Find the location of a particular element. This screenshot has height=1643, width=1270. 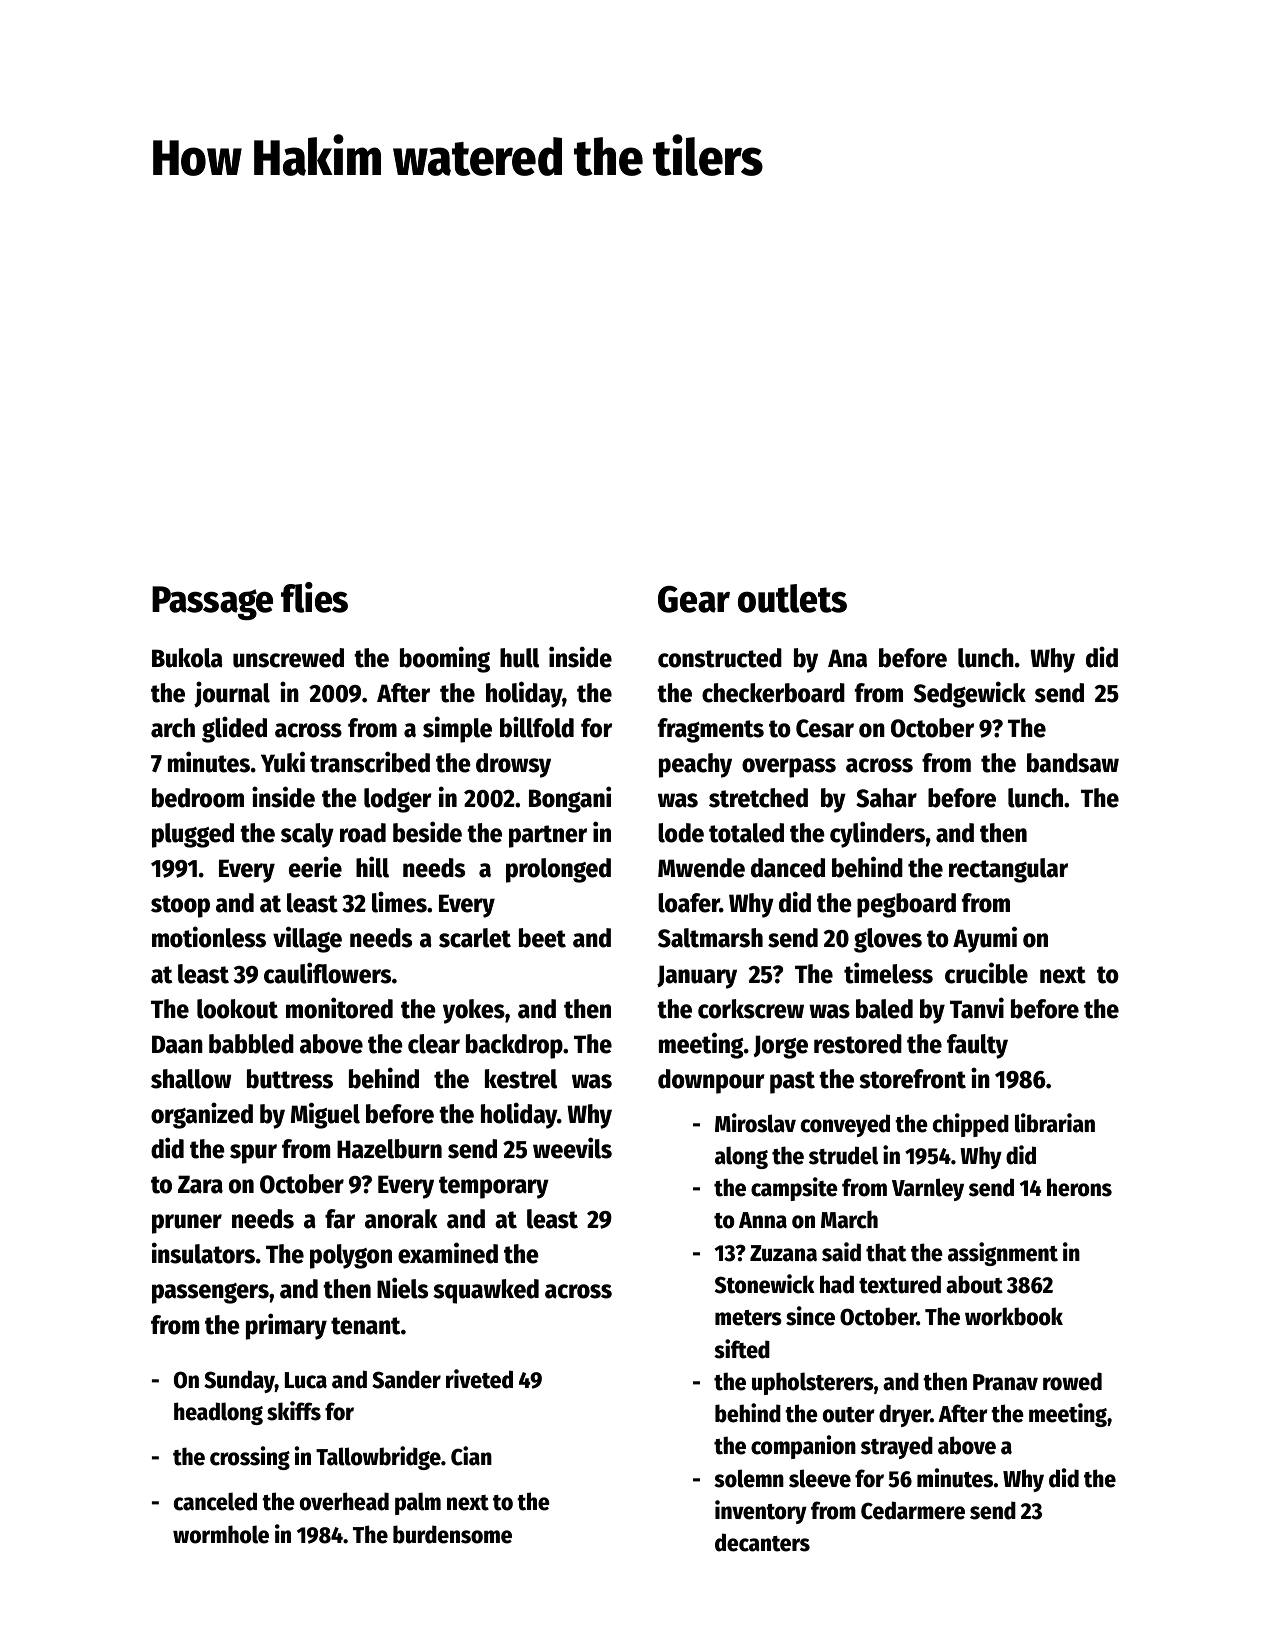

Sedgewick is located at coordinates (970, 694).
